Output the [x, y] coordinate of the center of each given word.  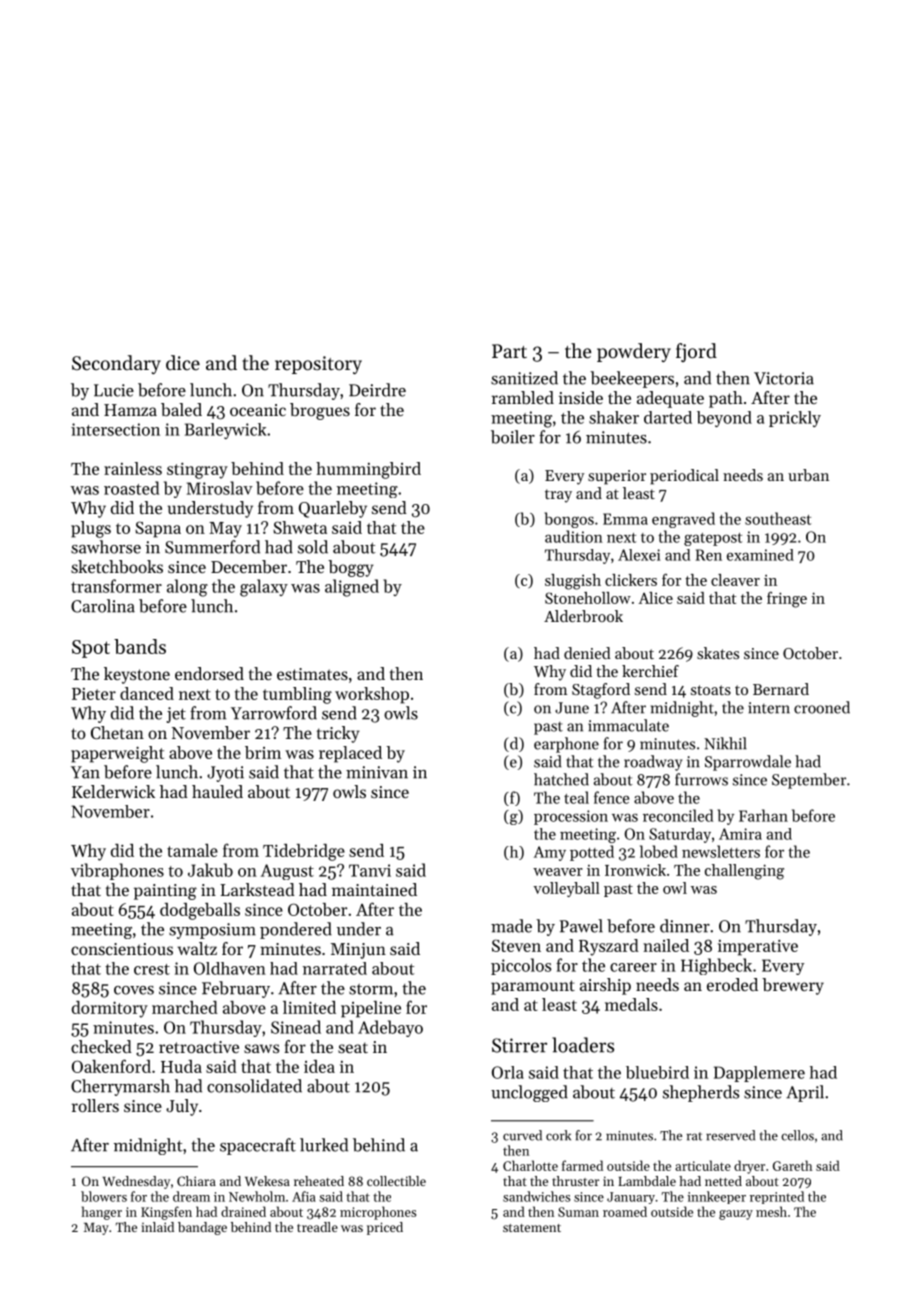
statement [532, 1228]
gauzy [736, 1215]
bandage [202, 1228]
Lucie [114, 390]
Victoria [784, 378]
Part [509, 351]
